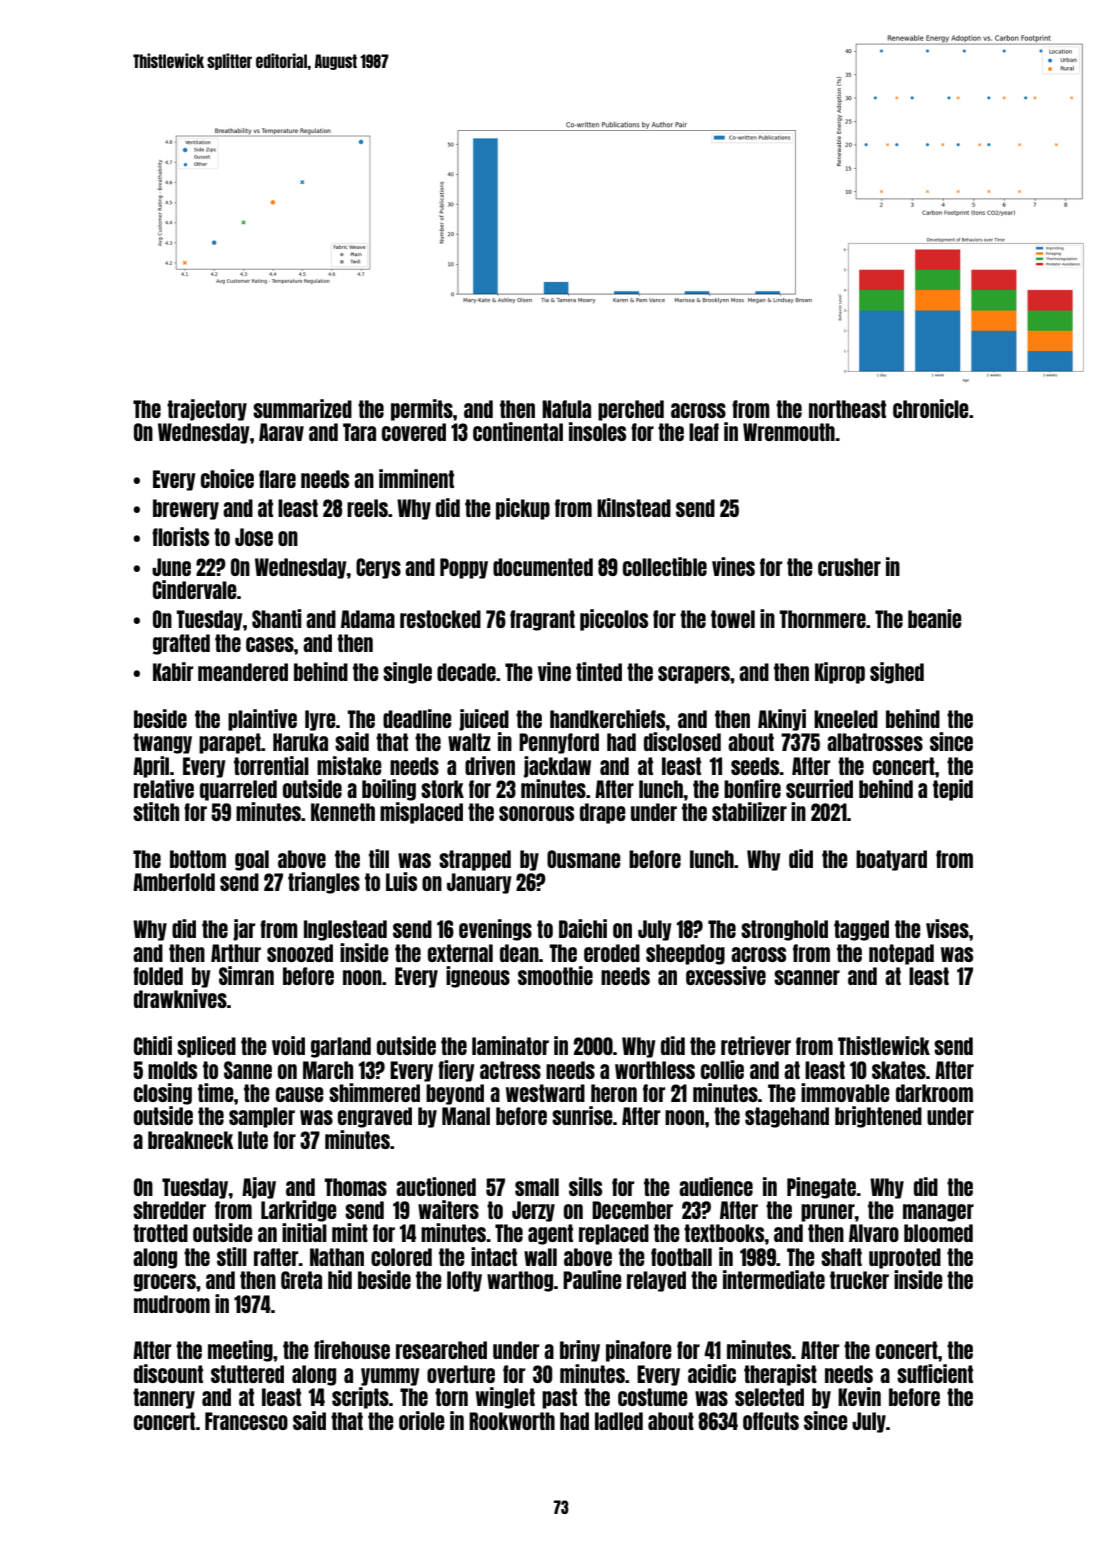  Describe the element at coordinates (614, 1234) in the page. I see `replaced` at that location.
